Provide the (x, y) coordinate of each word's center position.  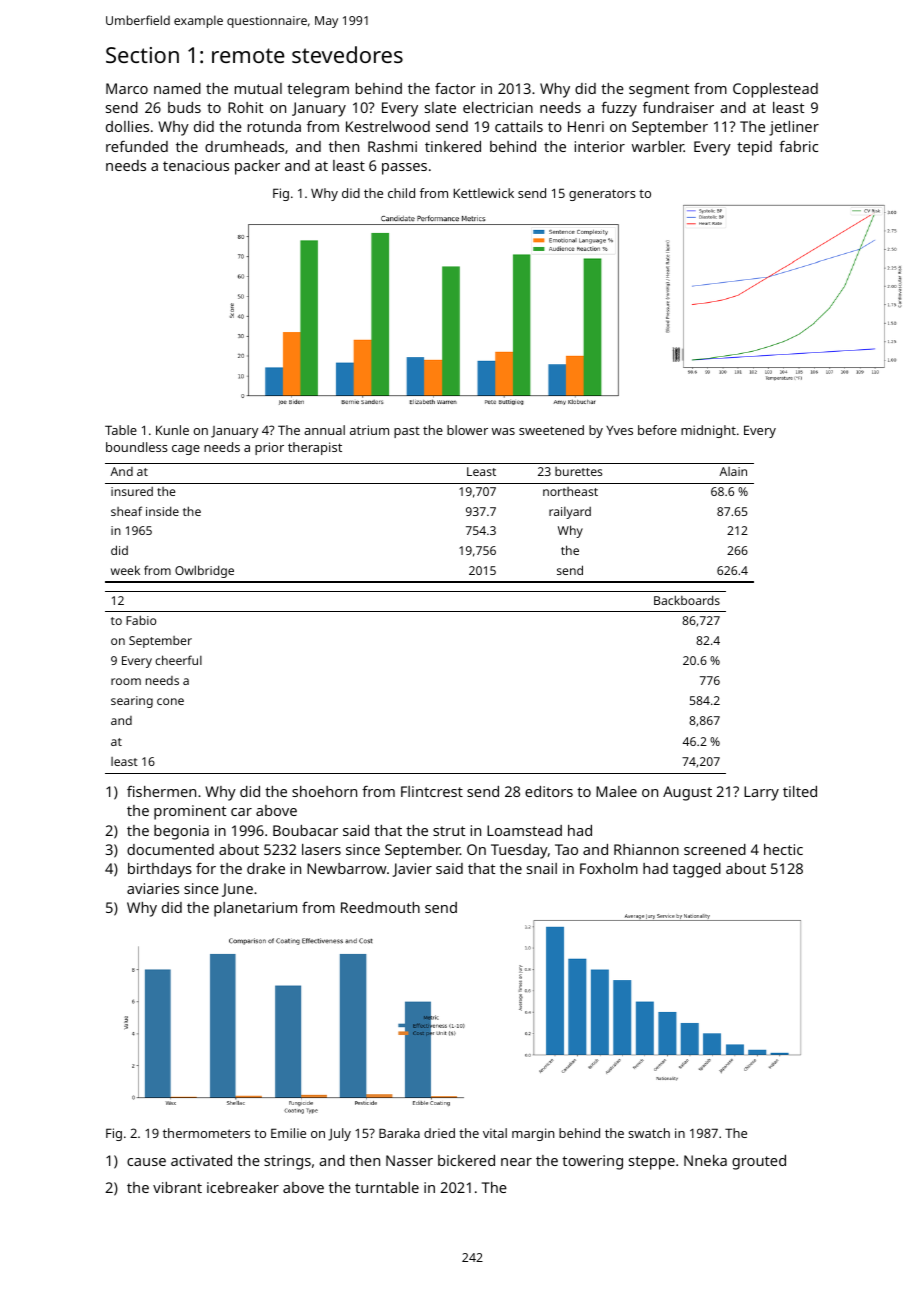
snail (542, 868)
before (657, 430)
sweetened (551, 430)
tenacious (196, 165)
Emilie (288, 1133)
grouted (759, 1162)
